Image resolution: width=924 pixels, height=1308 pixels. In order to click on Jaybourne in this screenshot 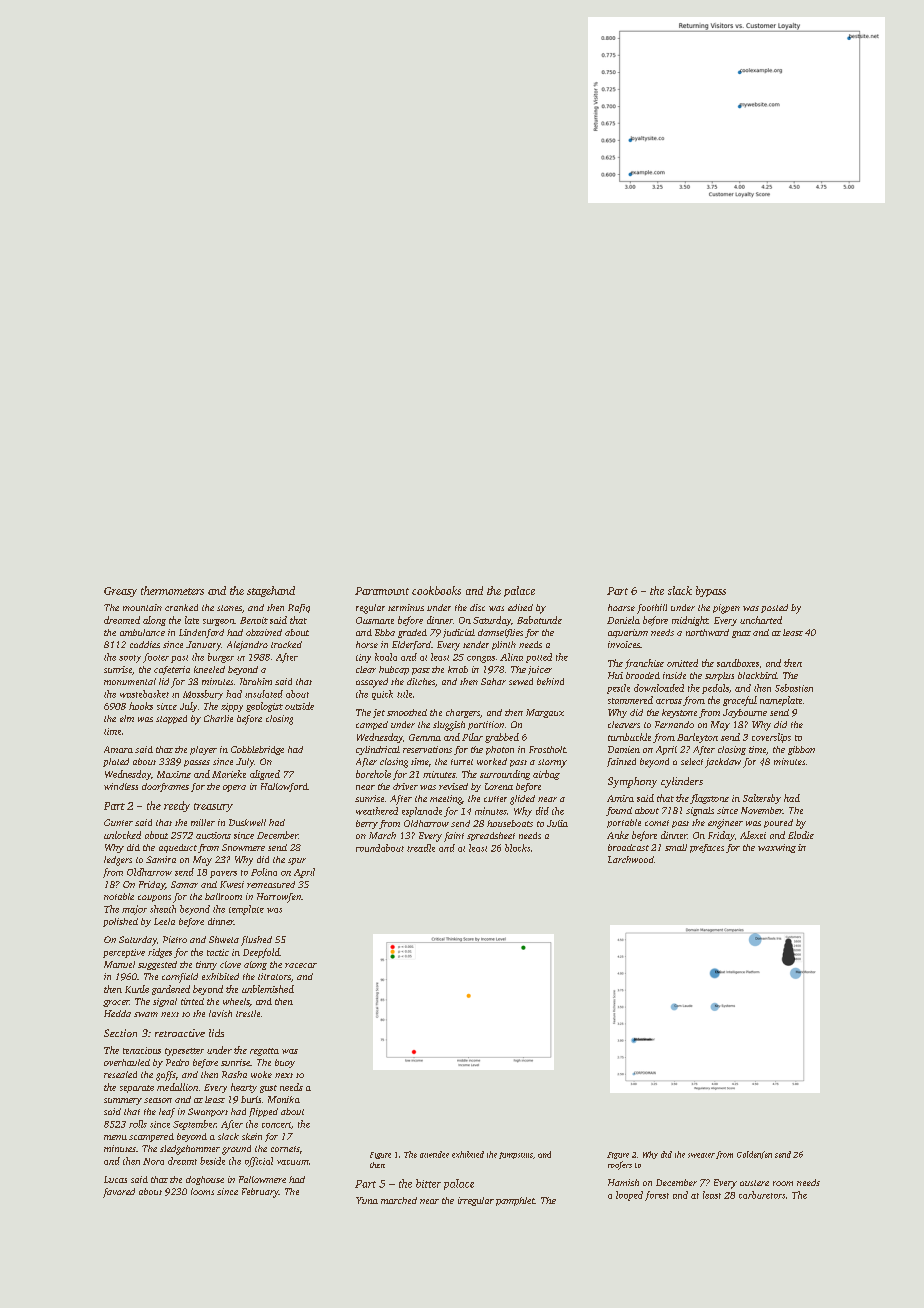, I will do `click(745, 713)`.
